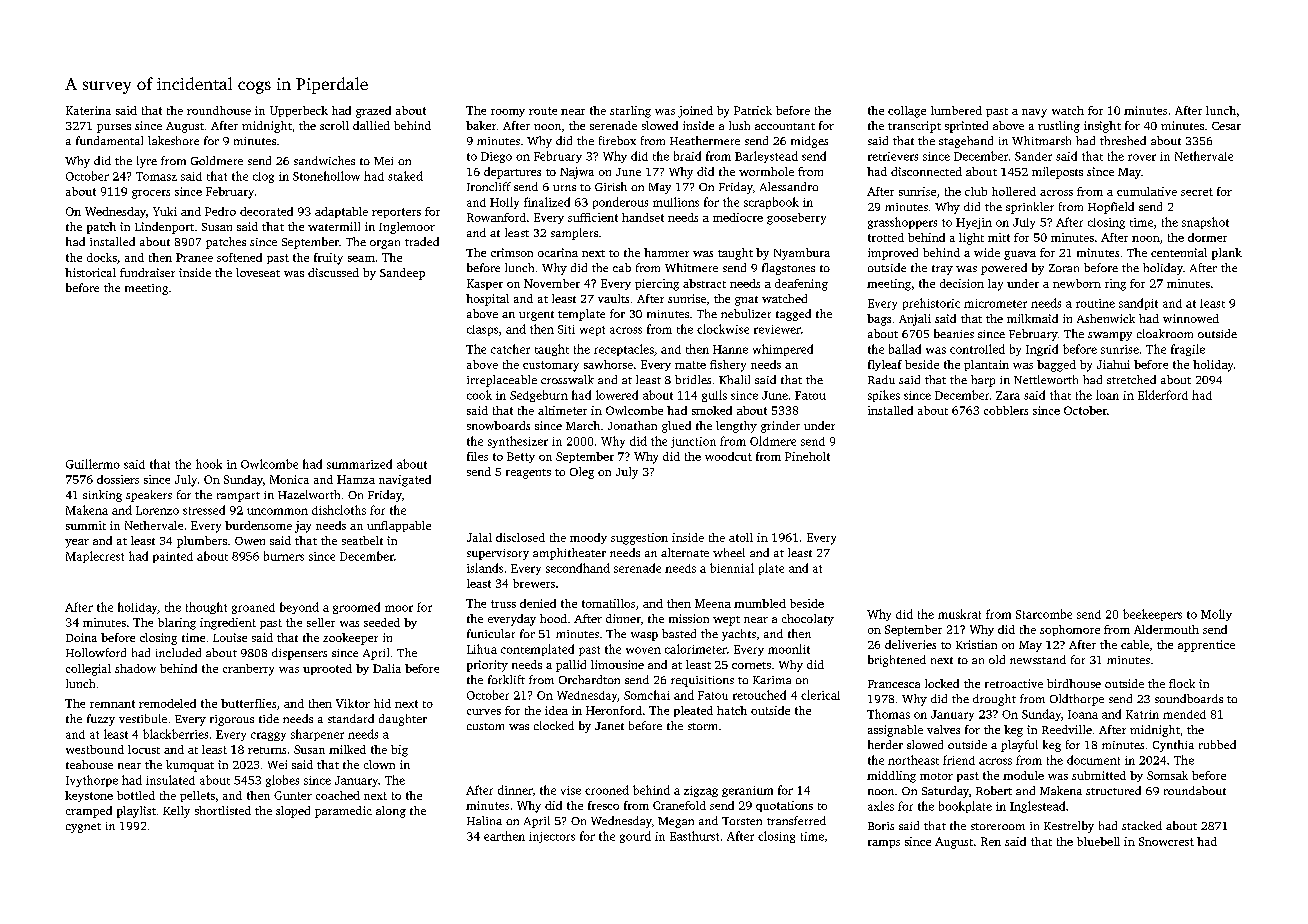  What do you see at coordinates (399, 526) in the screenshot?
I see `unflappable` at bounding box center [399, 526].
